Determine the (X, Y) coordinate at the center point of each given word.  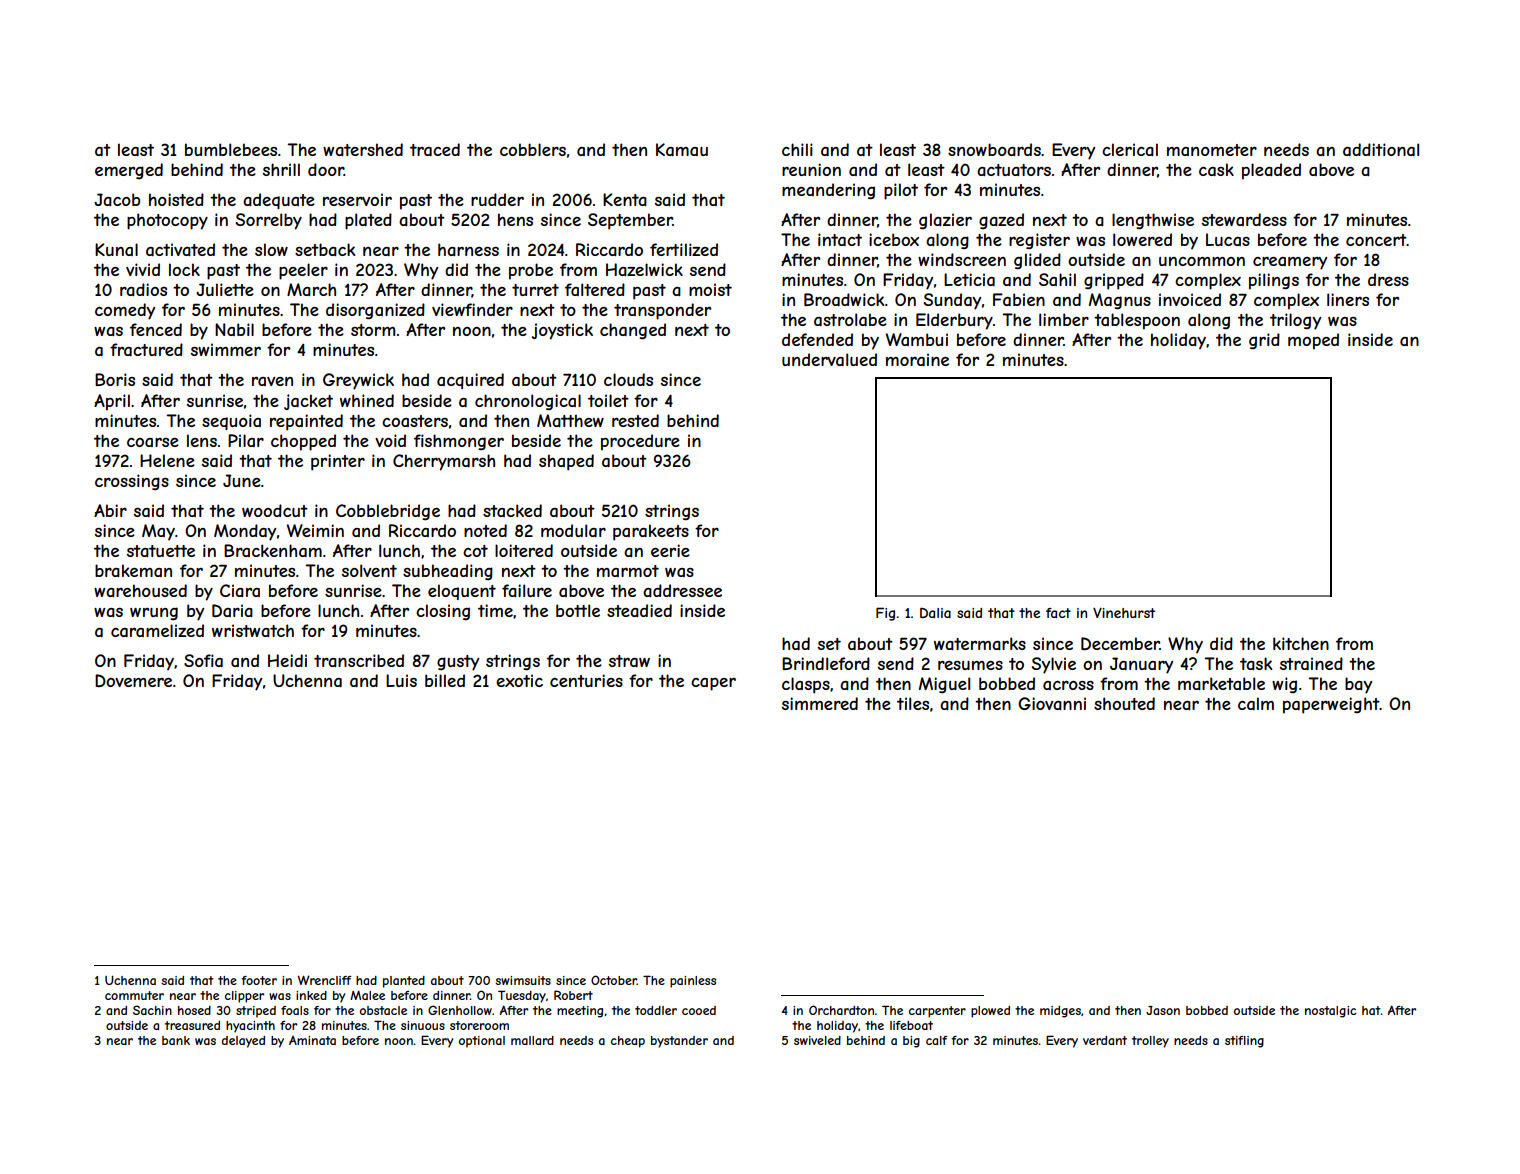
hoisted (176, 199)
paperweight (1331, 705)
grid (1264, 341)
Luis (401, 680)
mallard (532, 1040)
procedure (640, 442)
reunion (811, 169)
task (1256, 663)
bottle (578, 610)
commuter (134, 995)
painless (693, 982)
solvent (369, 570)
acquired (470, 381)
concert (1376, 240)
